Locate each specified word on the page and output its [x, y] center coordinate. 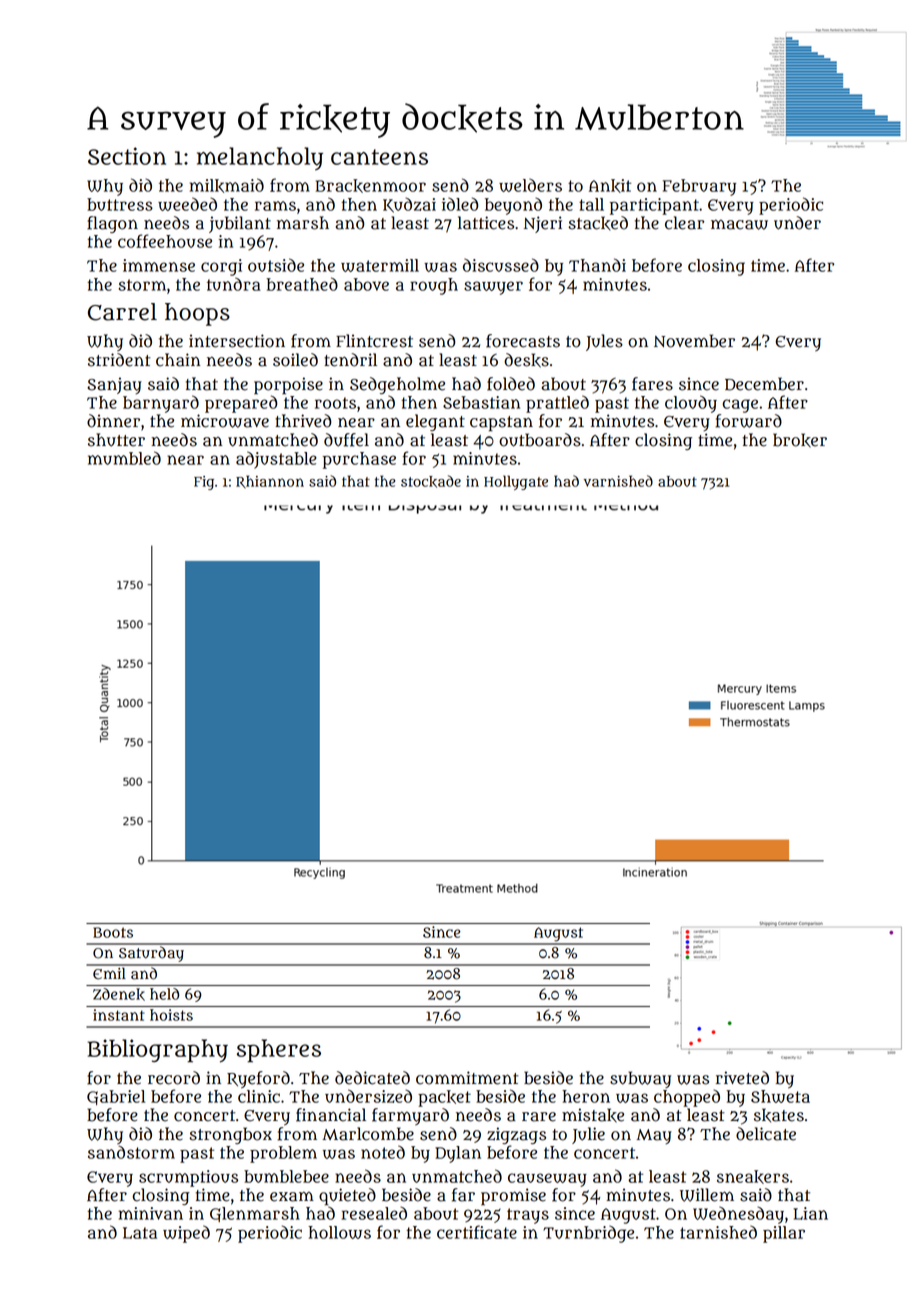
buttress [120, 204]
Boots [113, 932]
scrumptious [188, 1178]
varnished [618, 481]
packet [444, 1098]
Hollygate [516, 482]
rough [434, 286]
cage [740, 406]
